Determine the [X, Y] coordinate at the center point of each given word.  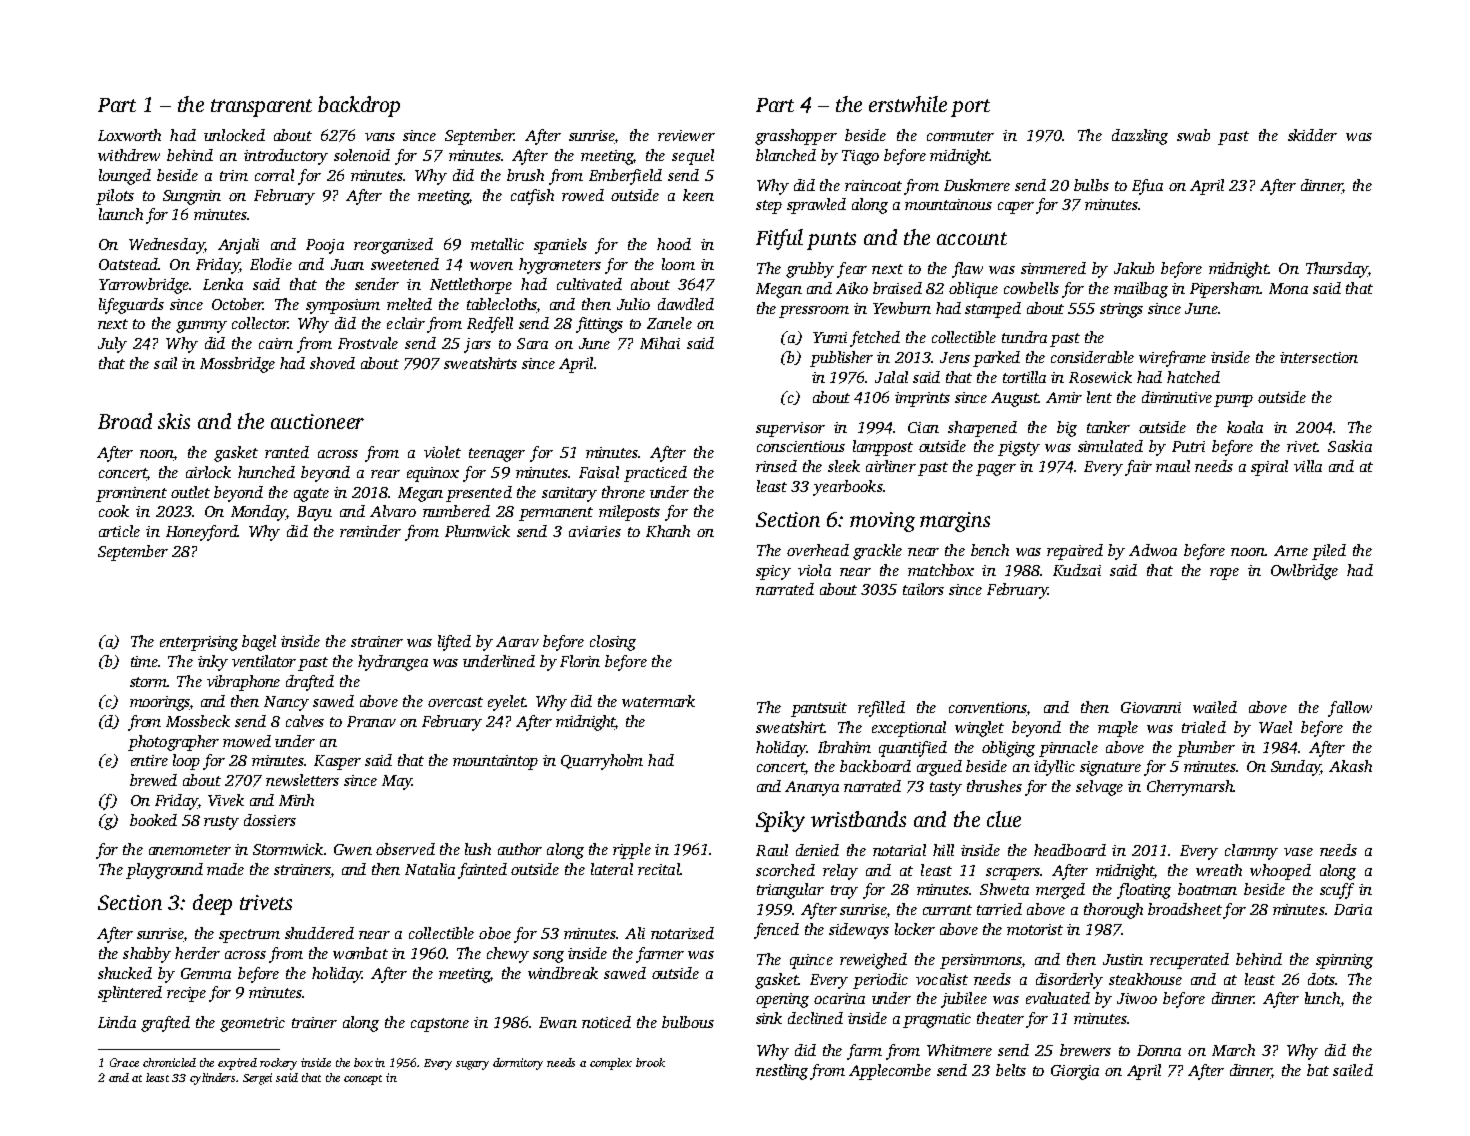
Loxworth [129, 135]
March [1233, 1050]
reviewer [686, 135]
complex [611, 1064]
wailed [1215, 707]
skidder [1312, 135]
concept [363, 1080]
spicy [773, 572]
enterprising [199, 643]
